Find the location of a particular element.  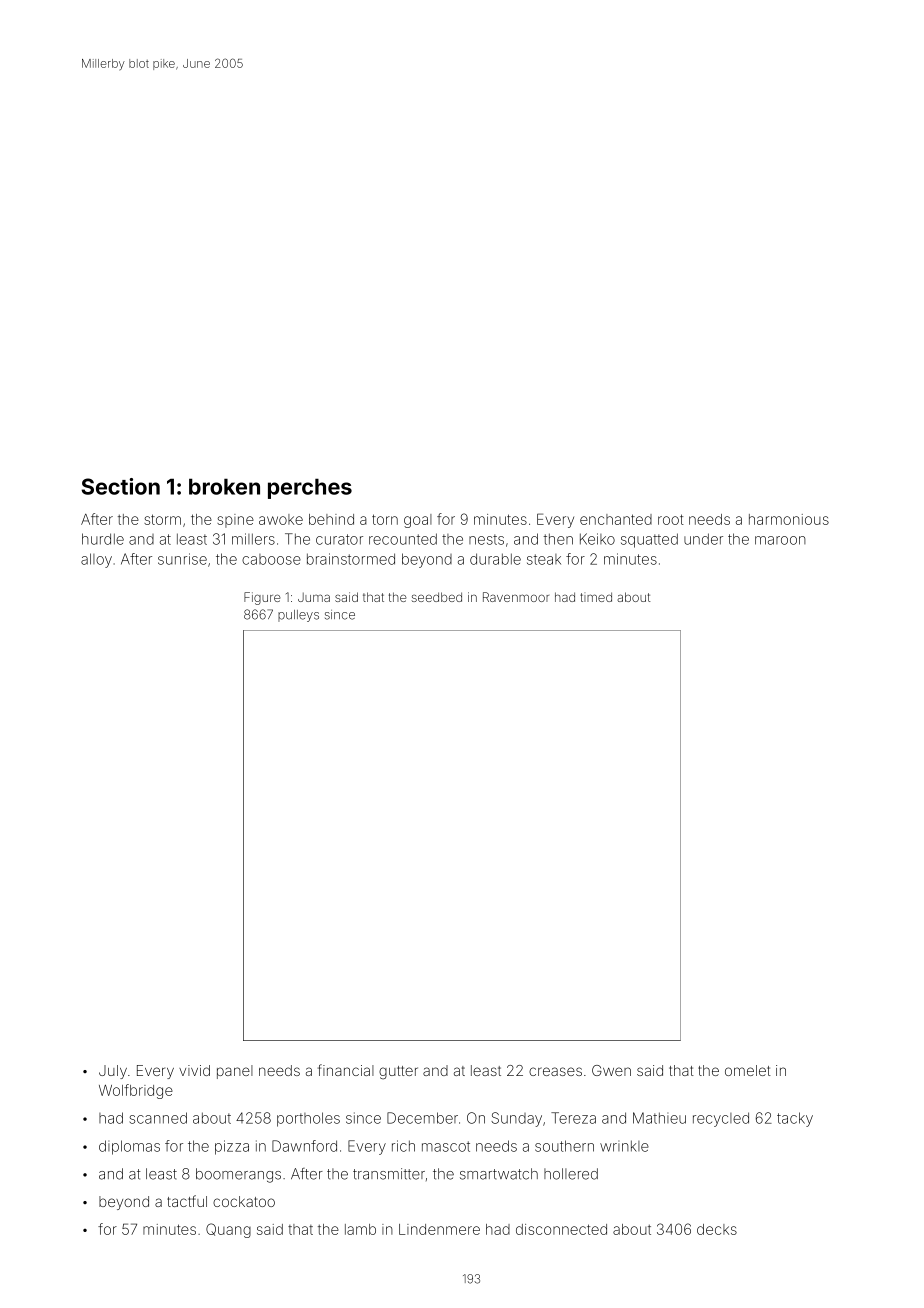

seedbed is located at coordinates (437, 597).
